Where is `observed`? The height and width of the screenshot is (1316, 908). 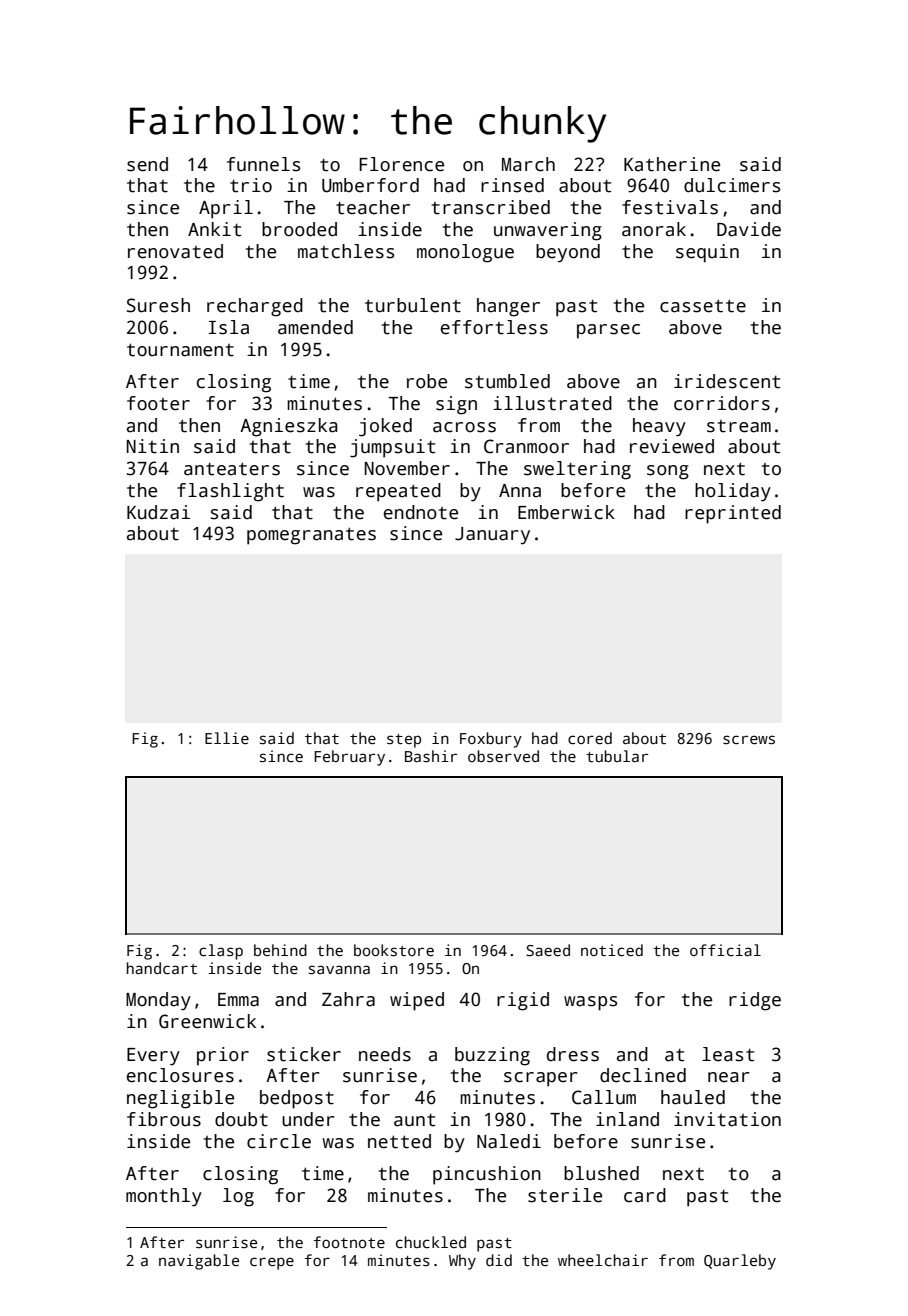
observed is located at coordinates (503, 756).
